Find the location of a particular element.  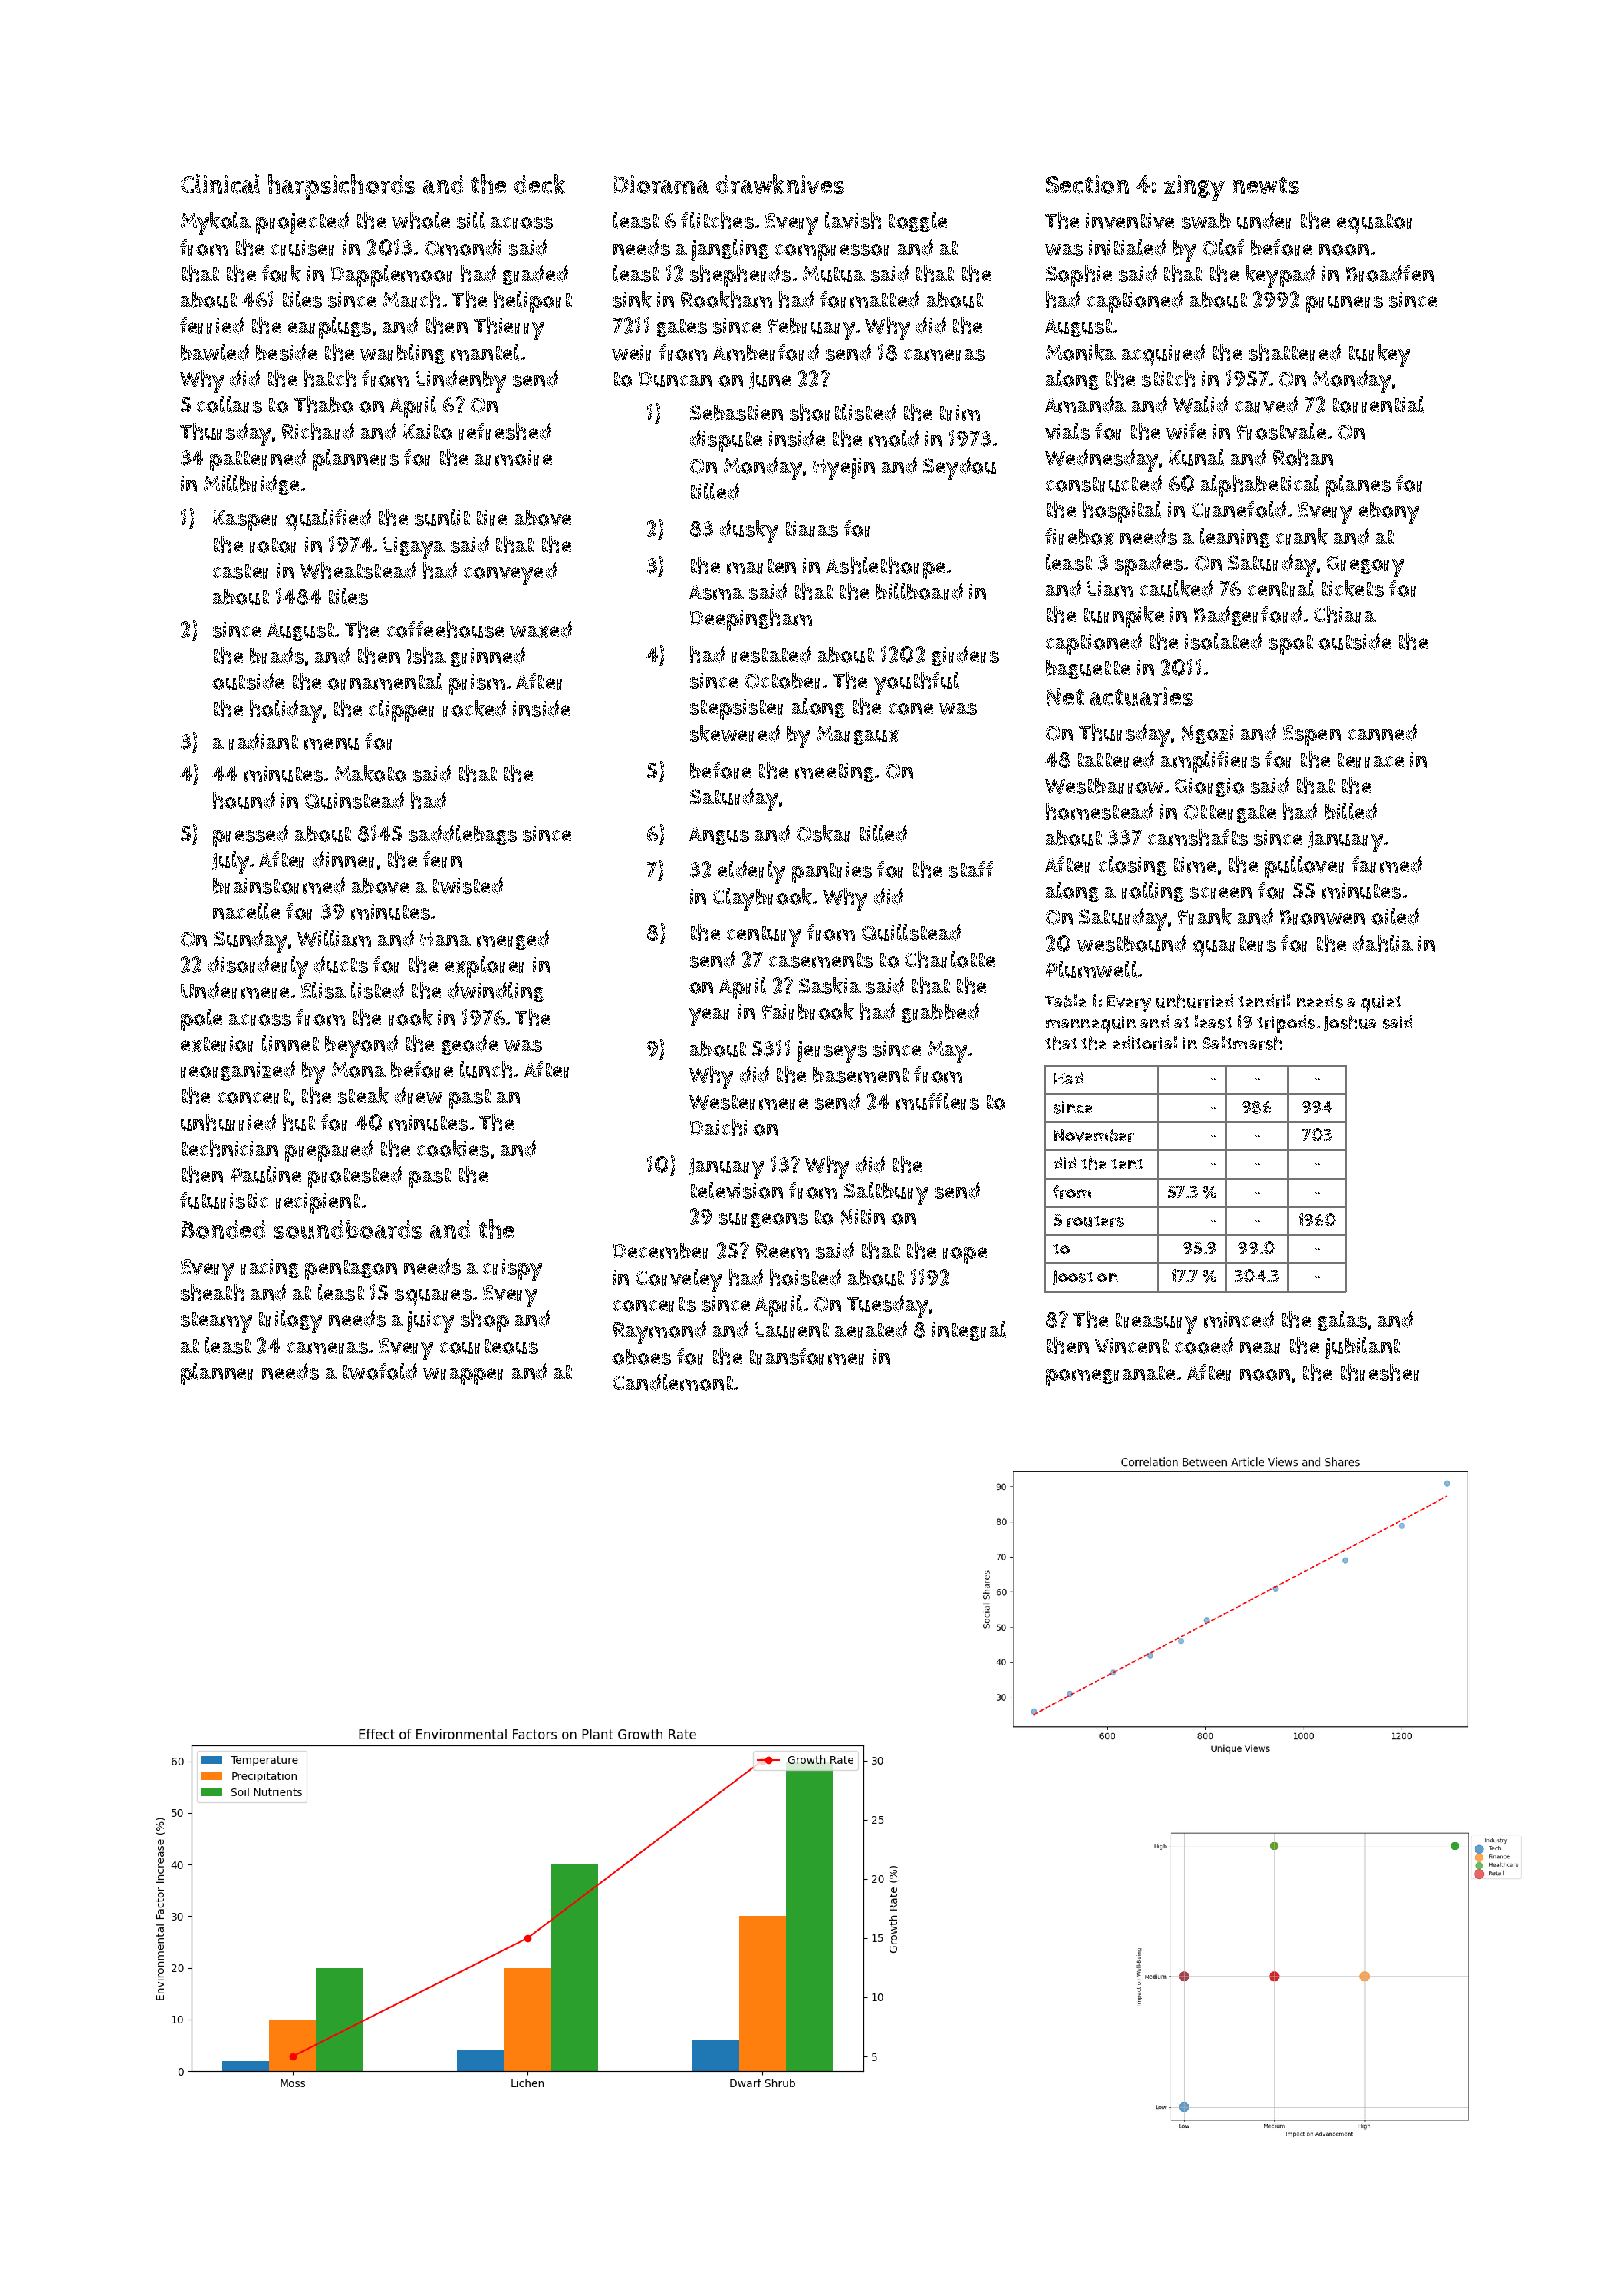

amplifiers is located at coordinates (1210, 762).
